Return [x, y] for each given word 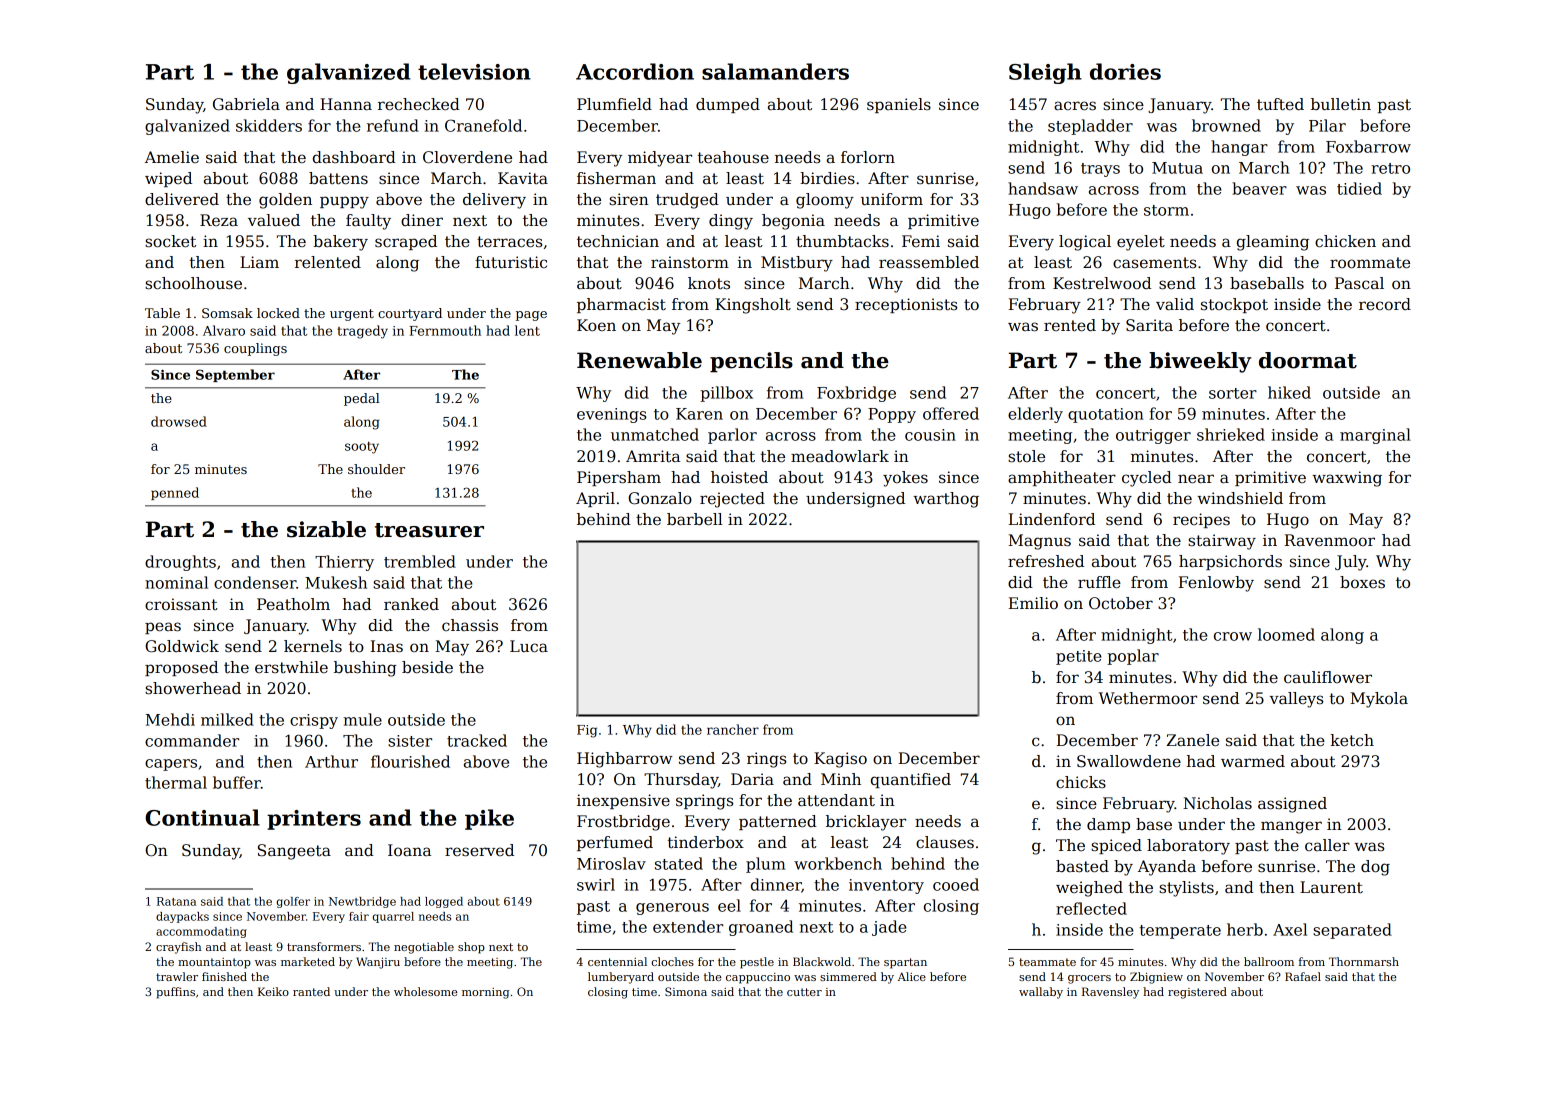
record [1385, 304]
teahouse [733, 157]
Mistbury [797, 264]
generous [672, 909]
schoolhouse [193, 283]
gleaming [1273, 243]
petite [1079, 657]
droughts [180, 563]
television [474, 71]
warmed [1253, 761]
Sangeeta [294, 852]
